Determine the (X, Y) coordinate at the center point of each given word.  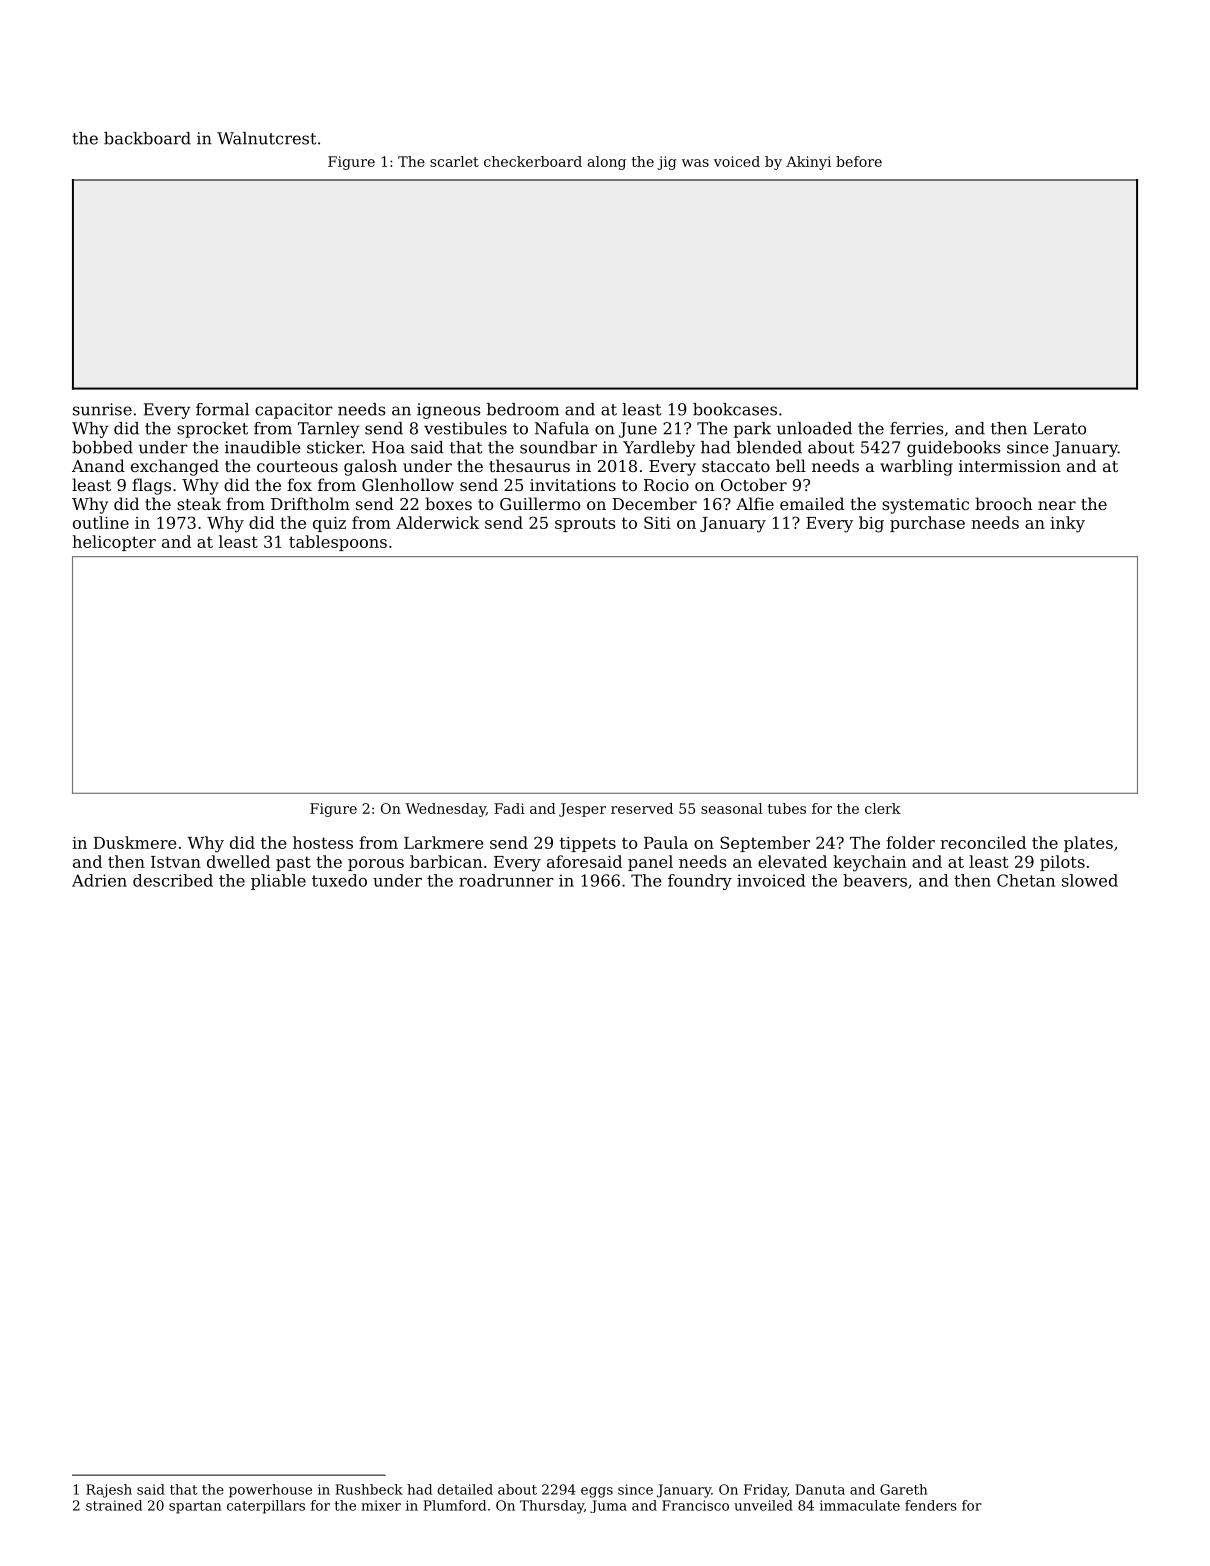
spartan (195, 1507)
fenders (931, 1505)
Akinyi (808, 163)
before (859, 161)
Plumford (454, 1505)
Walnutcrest (267, 138)
